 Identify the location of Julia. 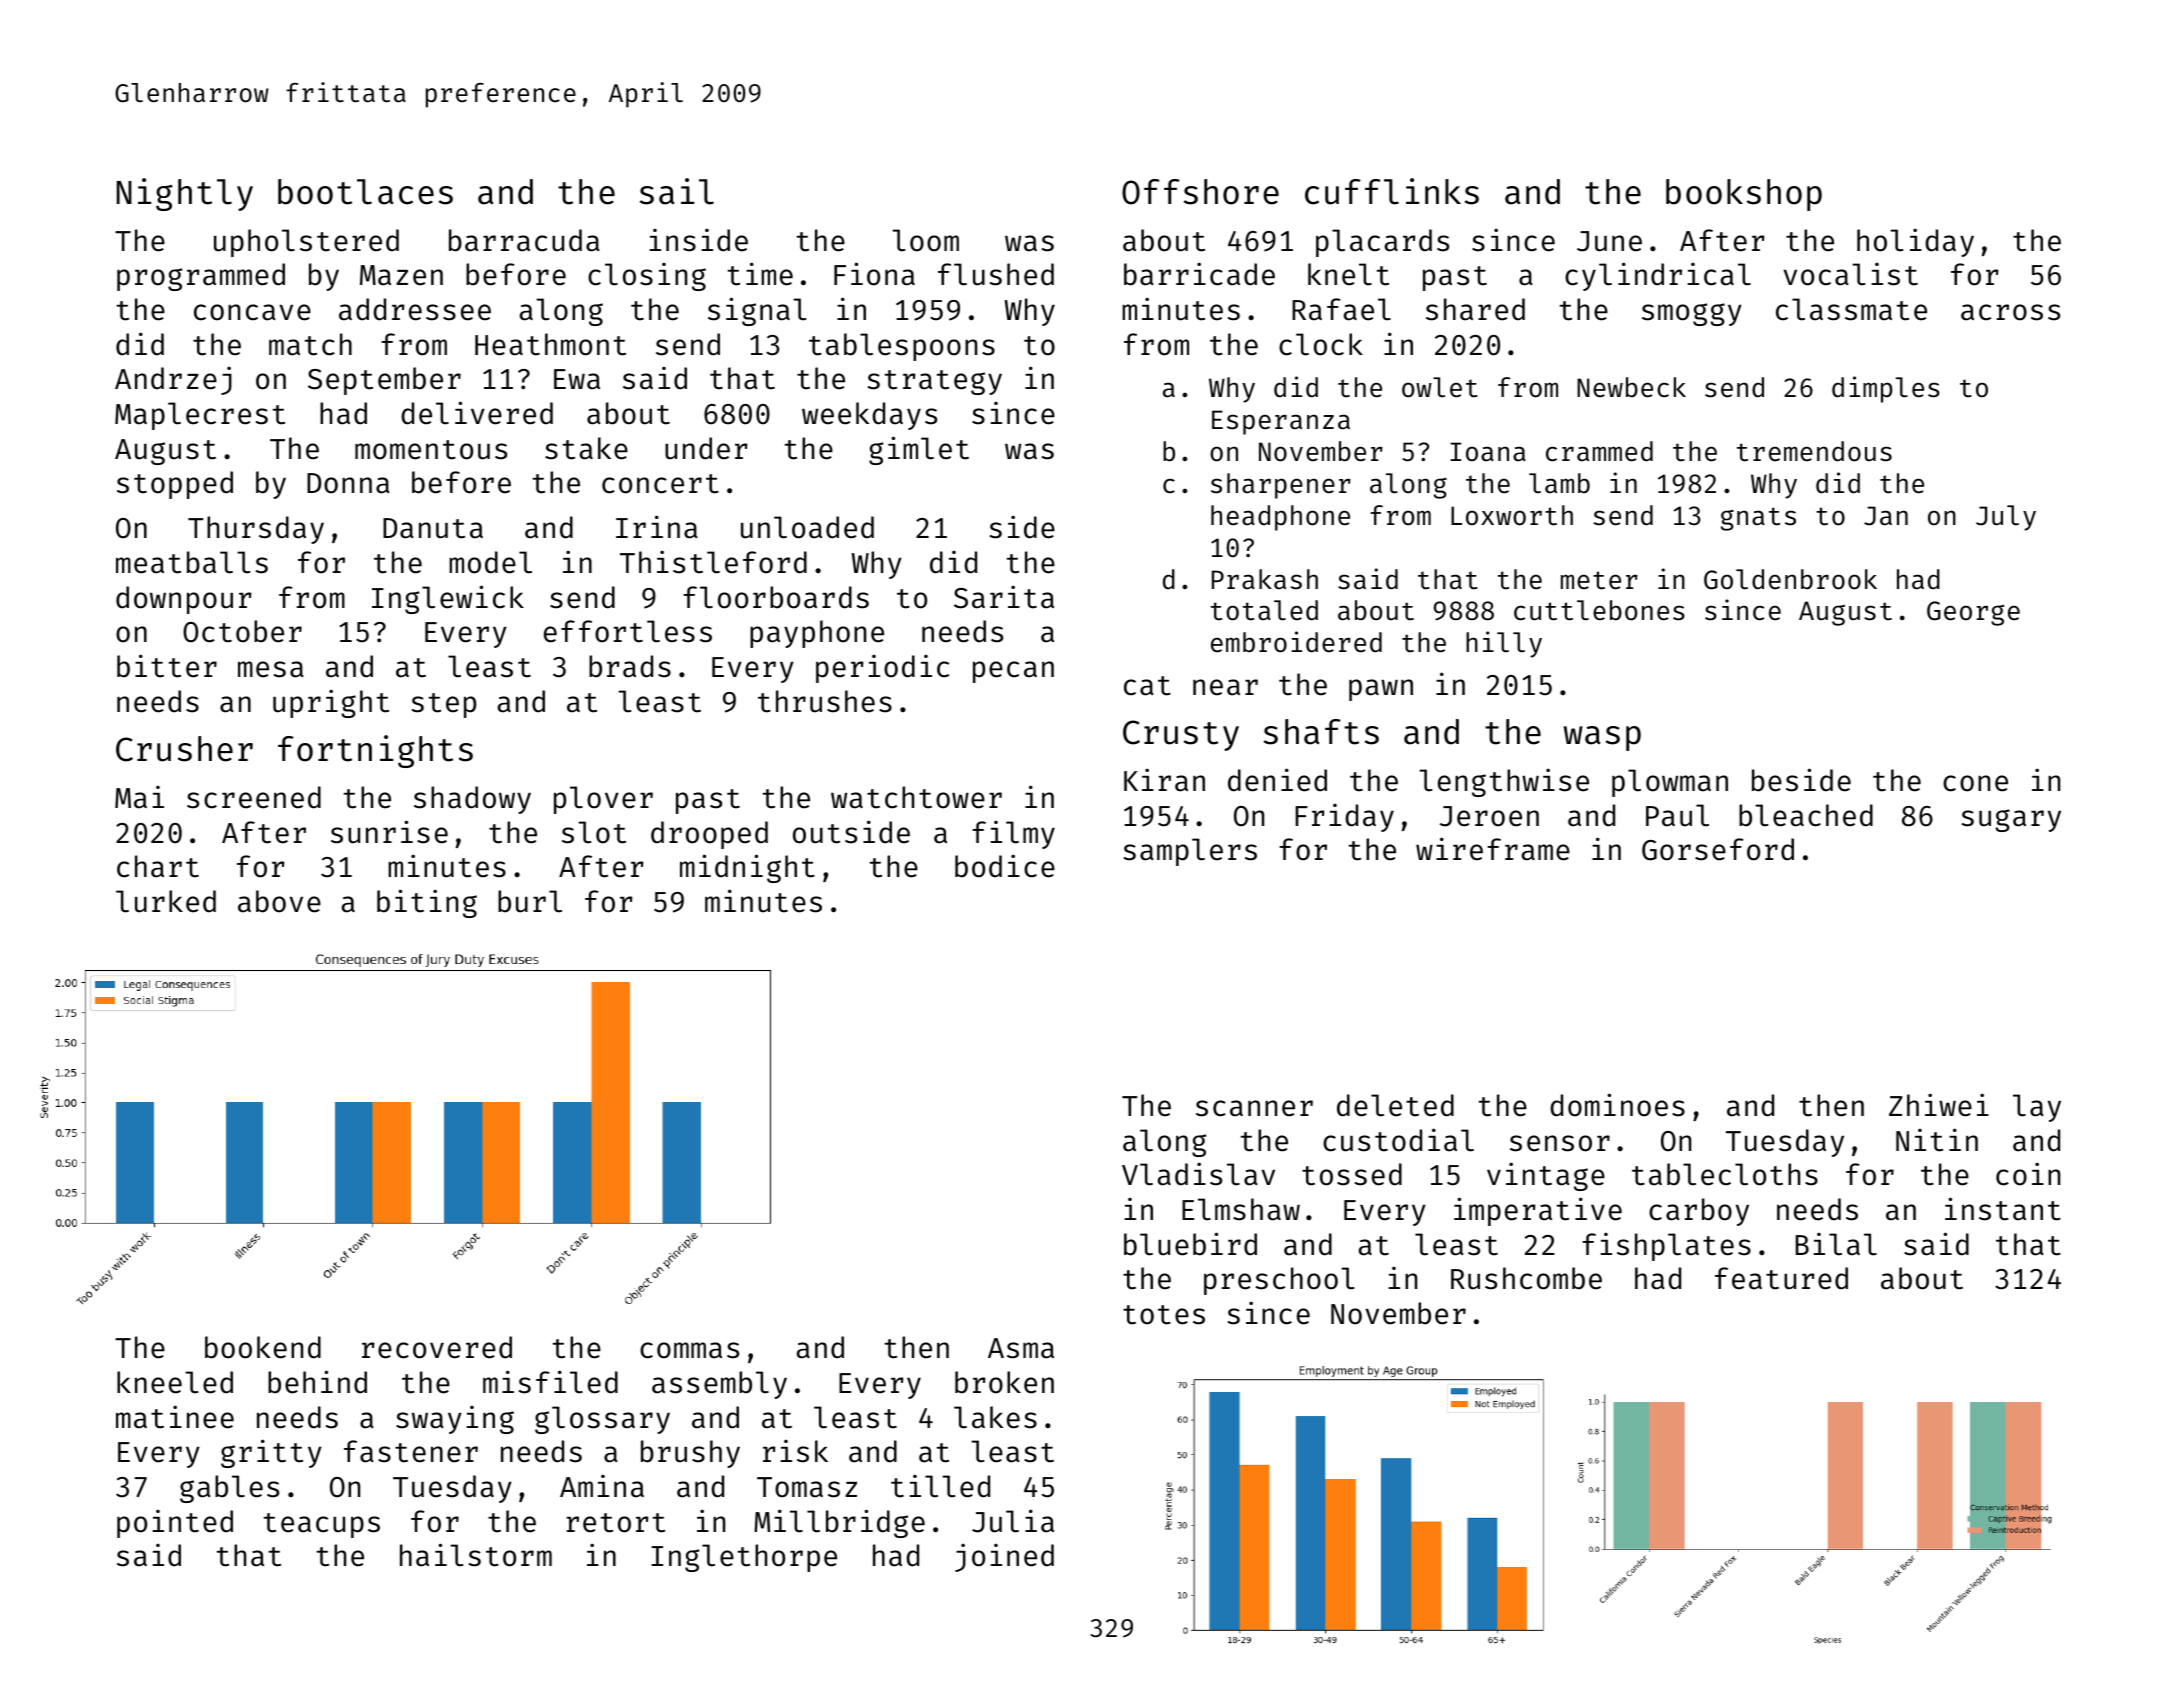
(1013, 1521).
